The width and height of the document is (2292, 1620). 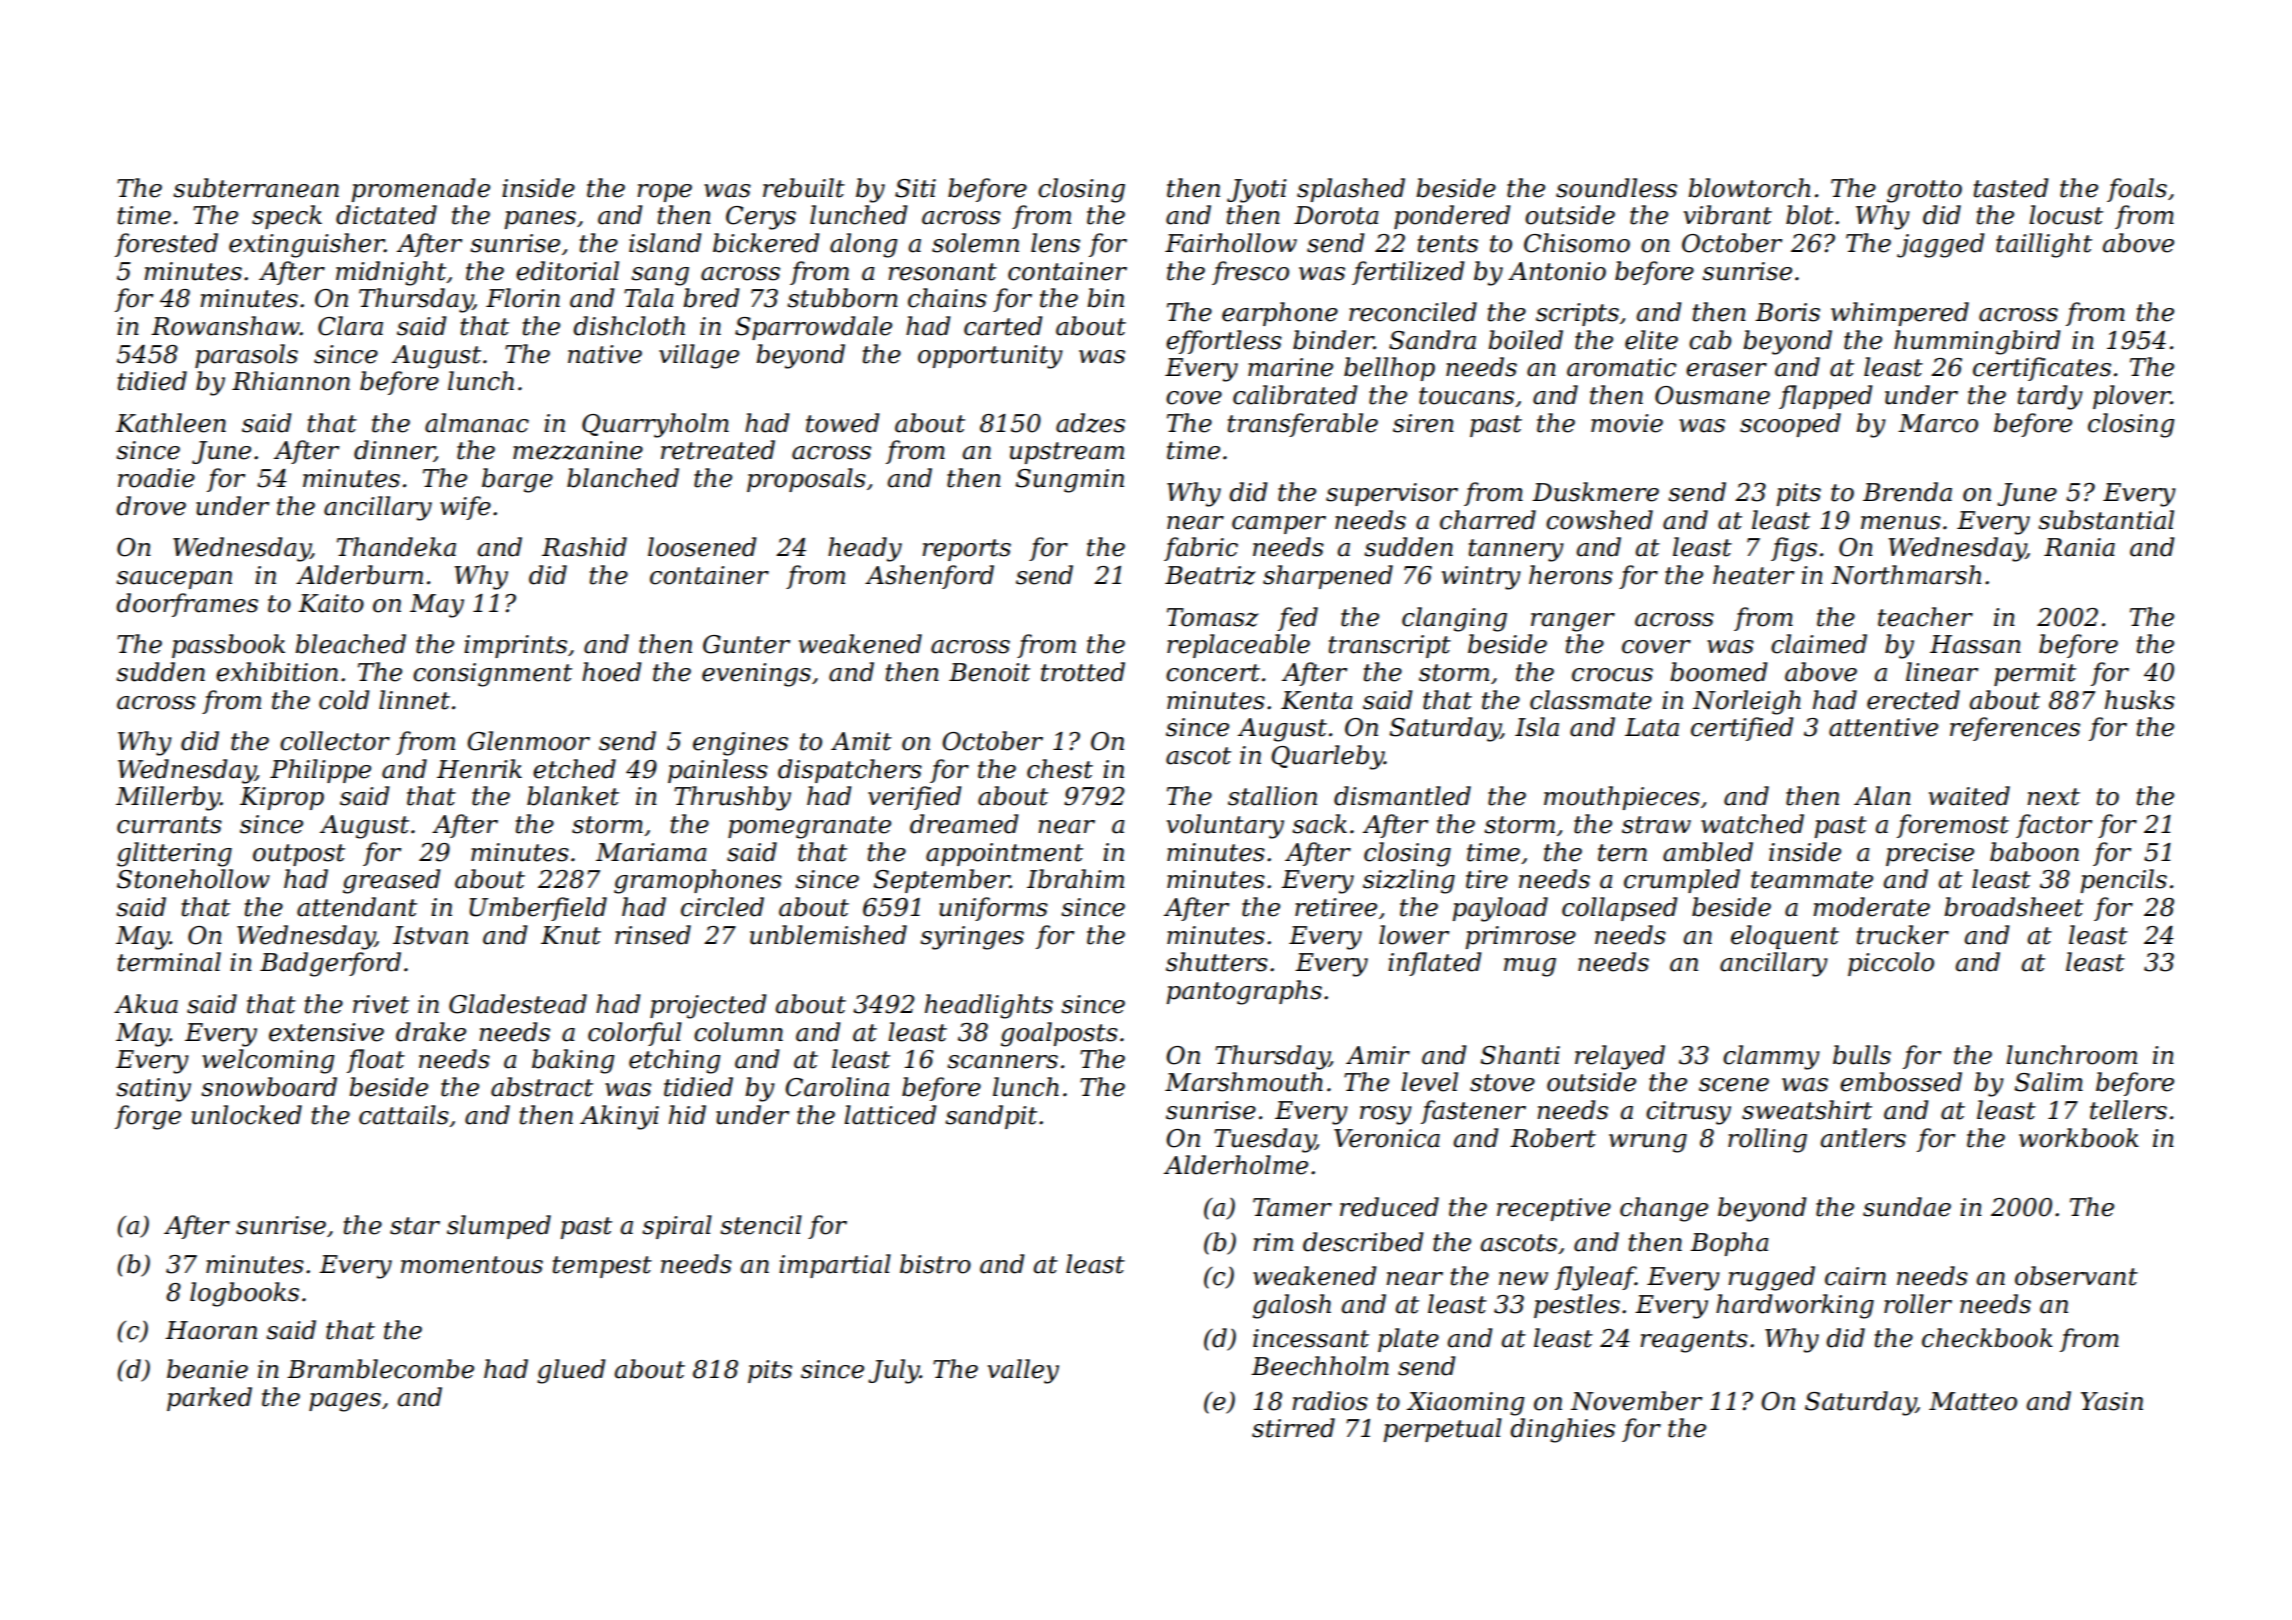 What do you see at coordinates (1891, 964) in the document?
I see `piccolo` at bounding box center [1891, 964].
